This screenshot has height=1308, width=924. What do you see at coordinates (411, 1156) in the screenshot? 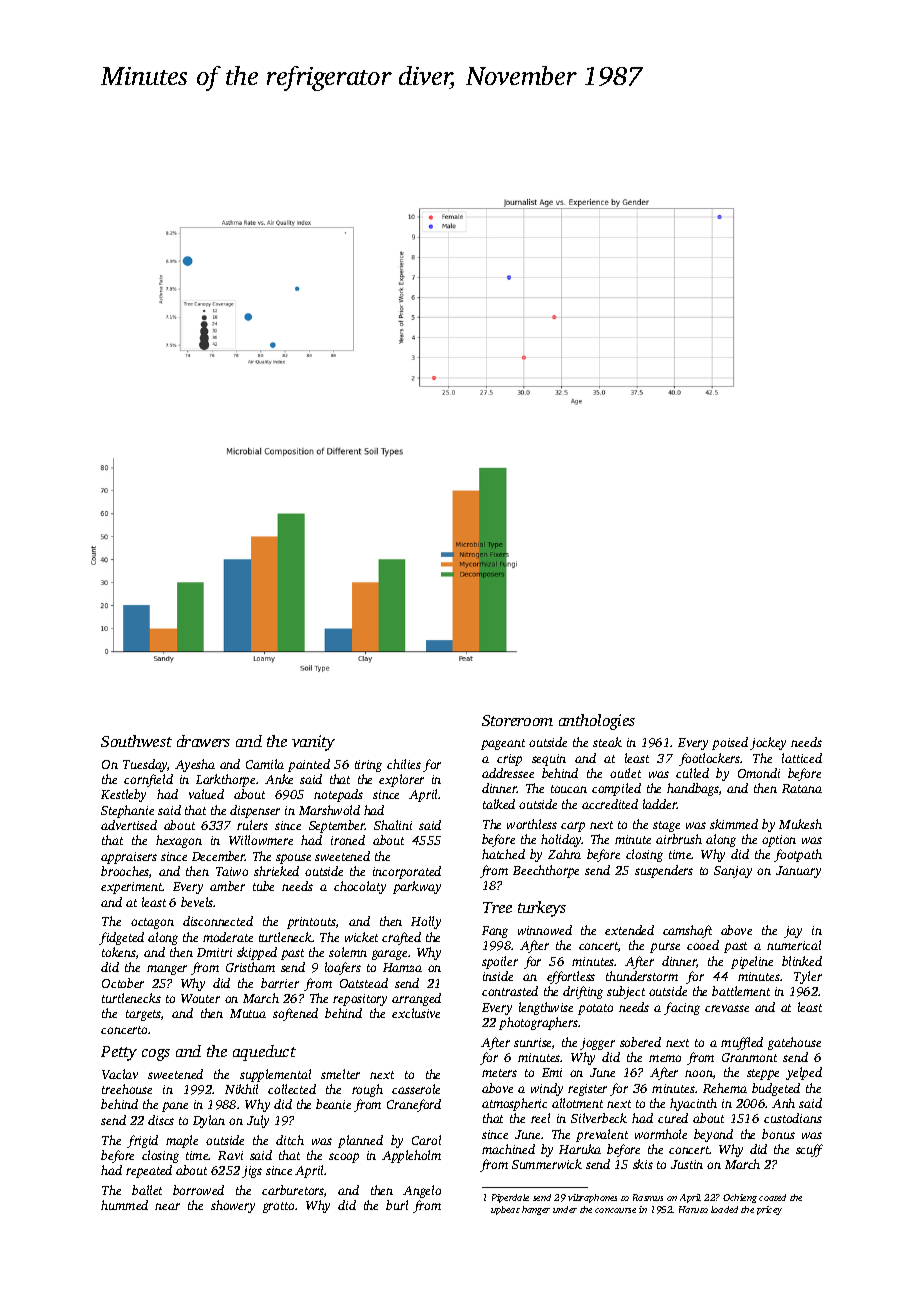
I see `Appleholm` at bounding box center [411, 1156].
